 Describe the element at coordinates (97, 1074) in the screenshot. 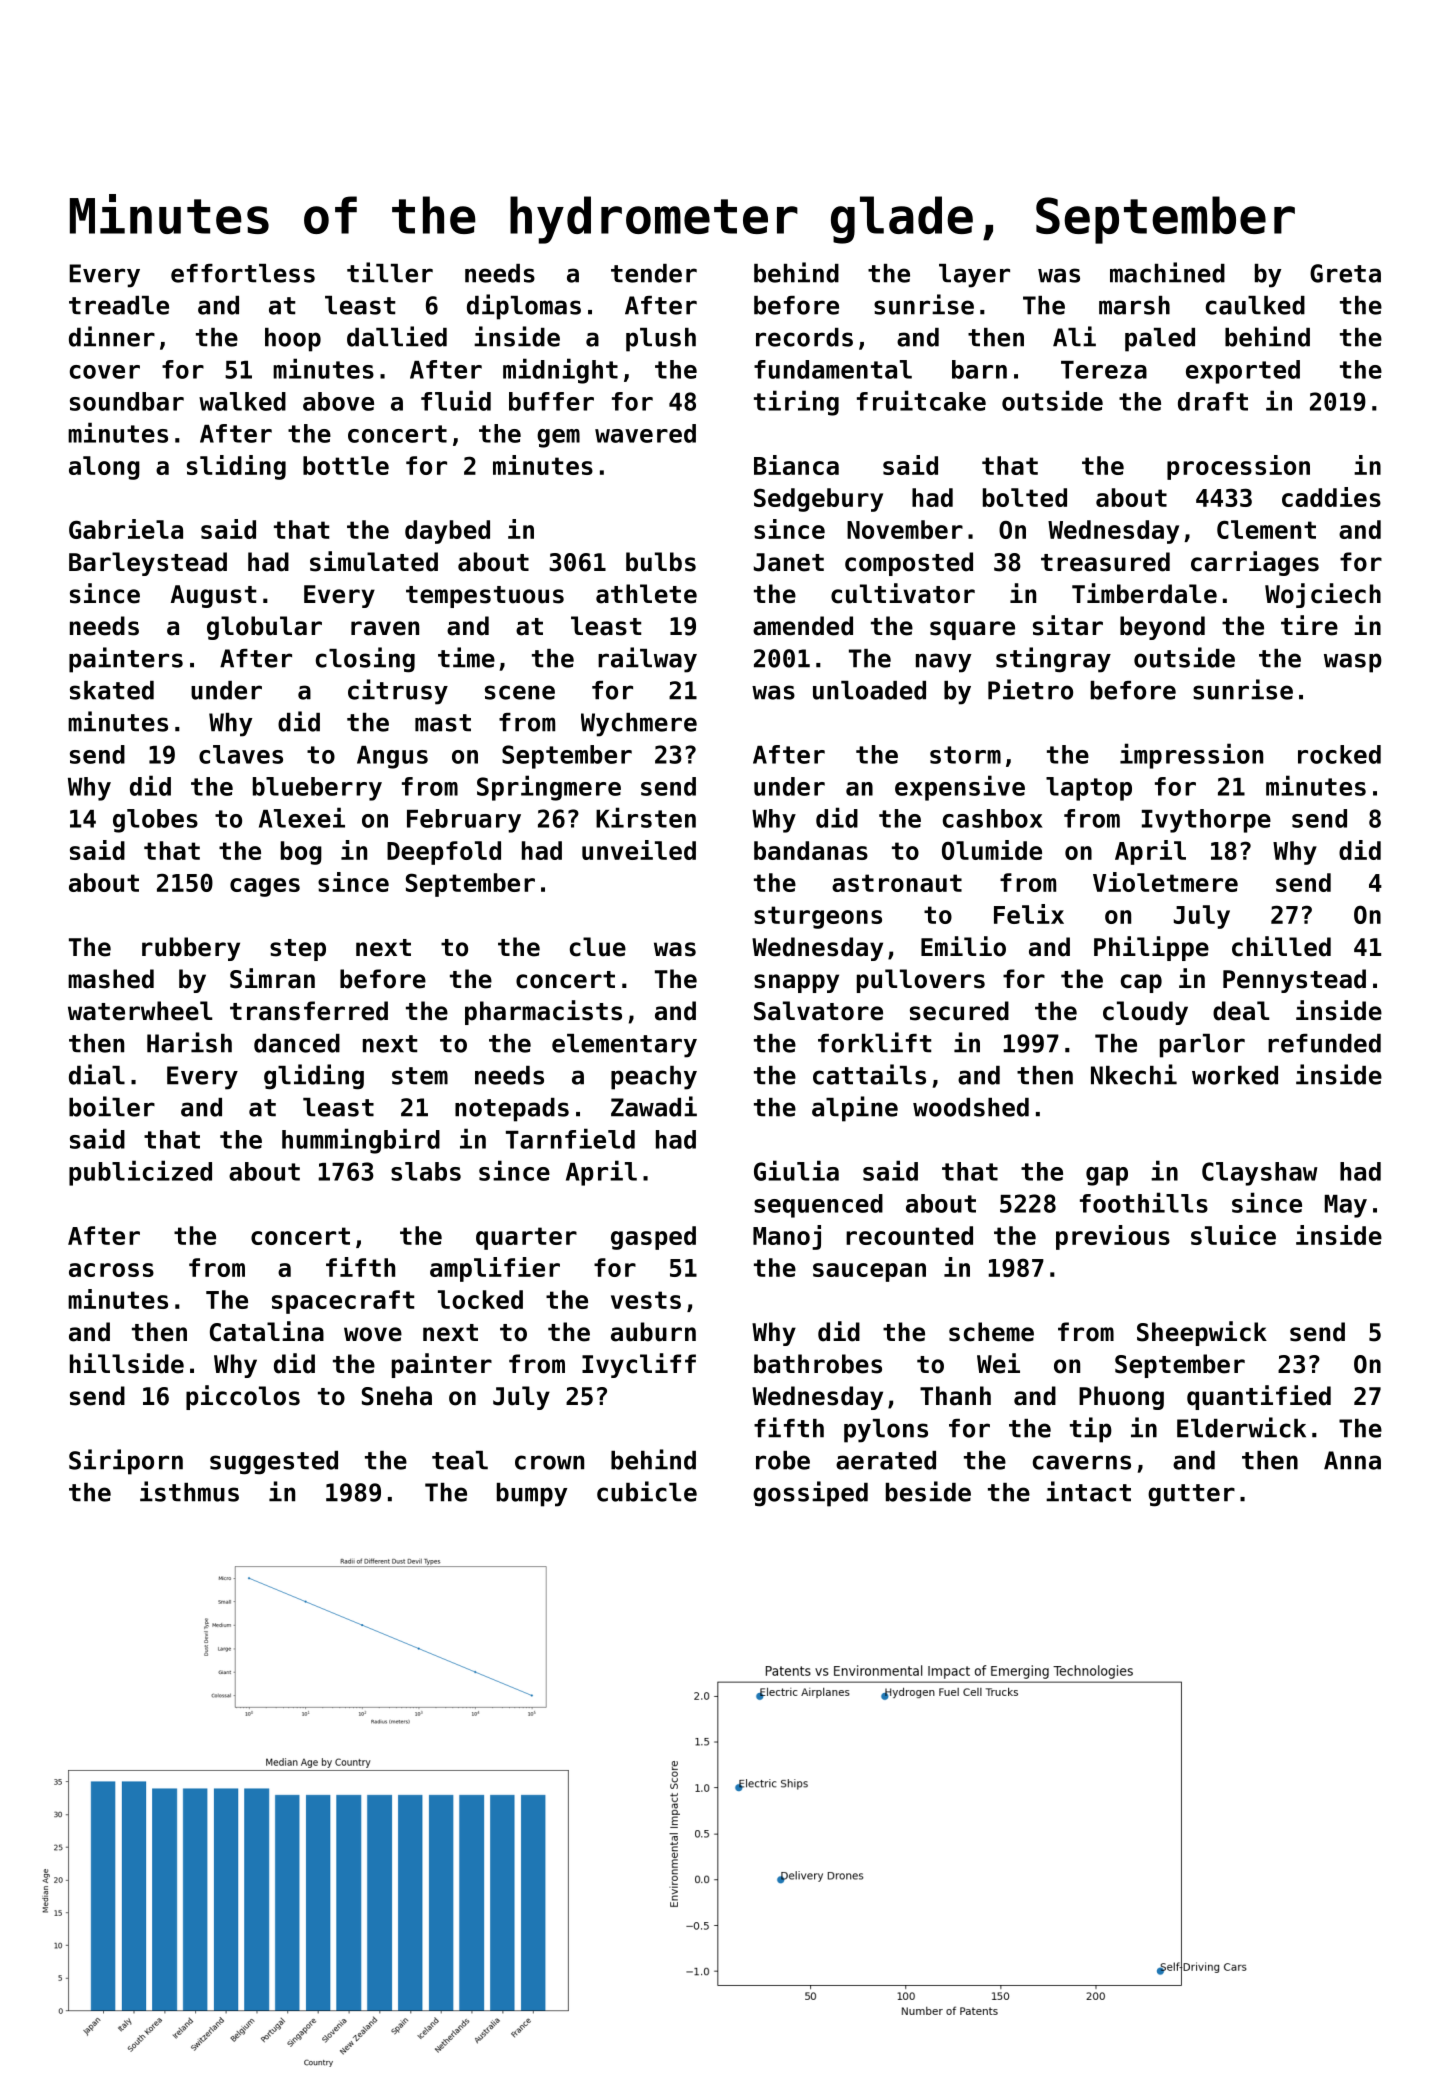

I see `dial` at that location.
